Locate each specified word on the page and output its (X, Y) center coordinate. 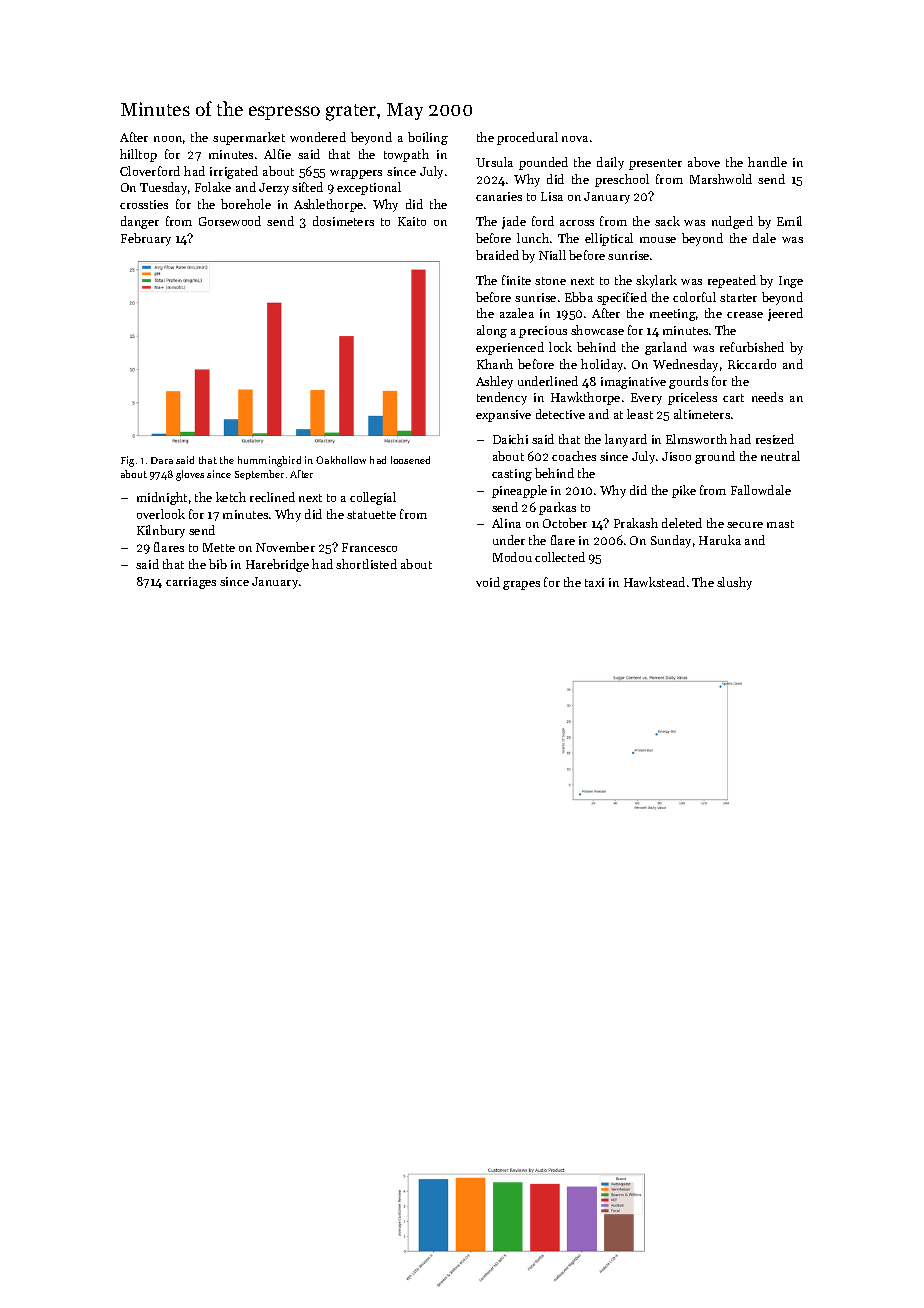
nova (575, 139)
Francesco (369, 547)
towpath (406, 155)
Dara (162, 460)
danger (140, 222)
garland (666, 348)
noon (168, 139)
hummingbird (269, 461)
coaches (574, 456)
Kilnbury (161, 531)
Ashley (494, 382)
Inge (791, 282)
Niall (552, 255)
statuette (371, 515)
